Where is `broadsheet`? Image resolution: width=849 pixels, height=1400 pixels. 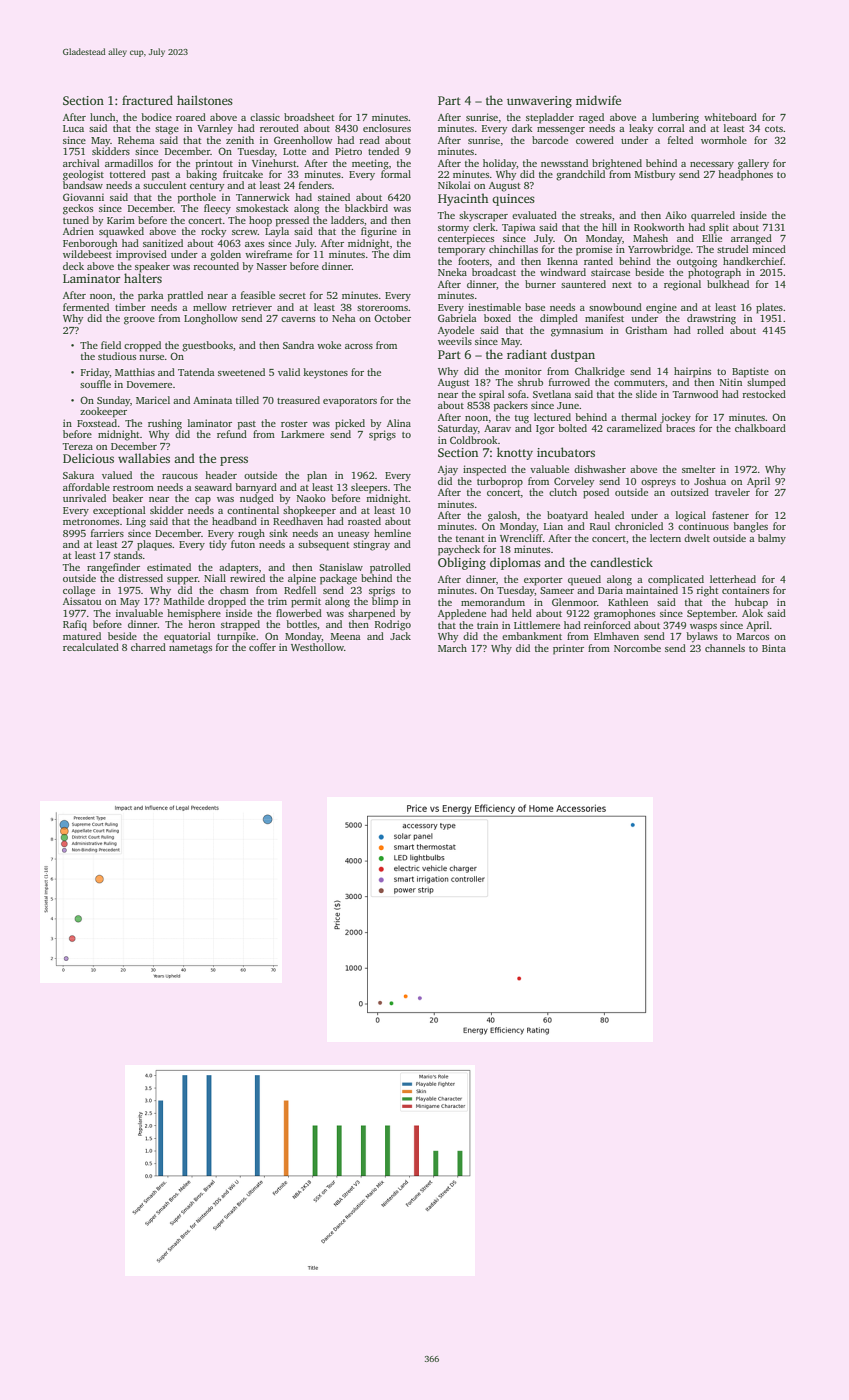 broadsheet is located at coordinates (309, 117).
